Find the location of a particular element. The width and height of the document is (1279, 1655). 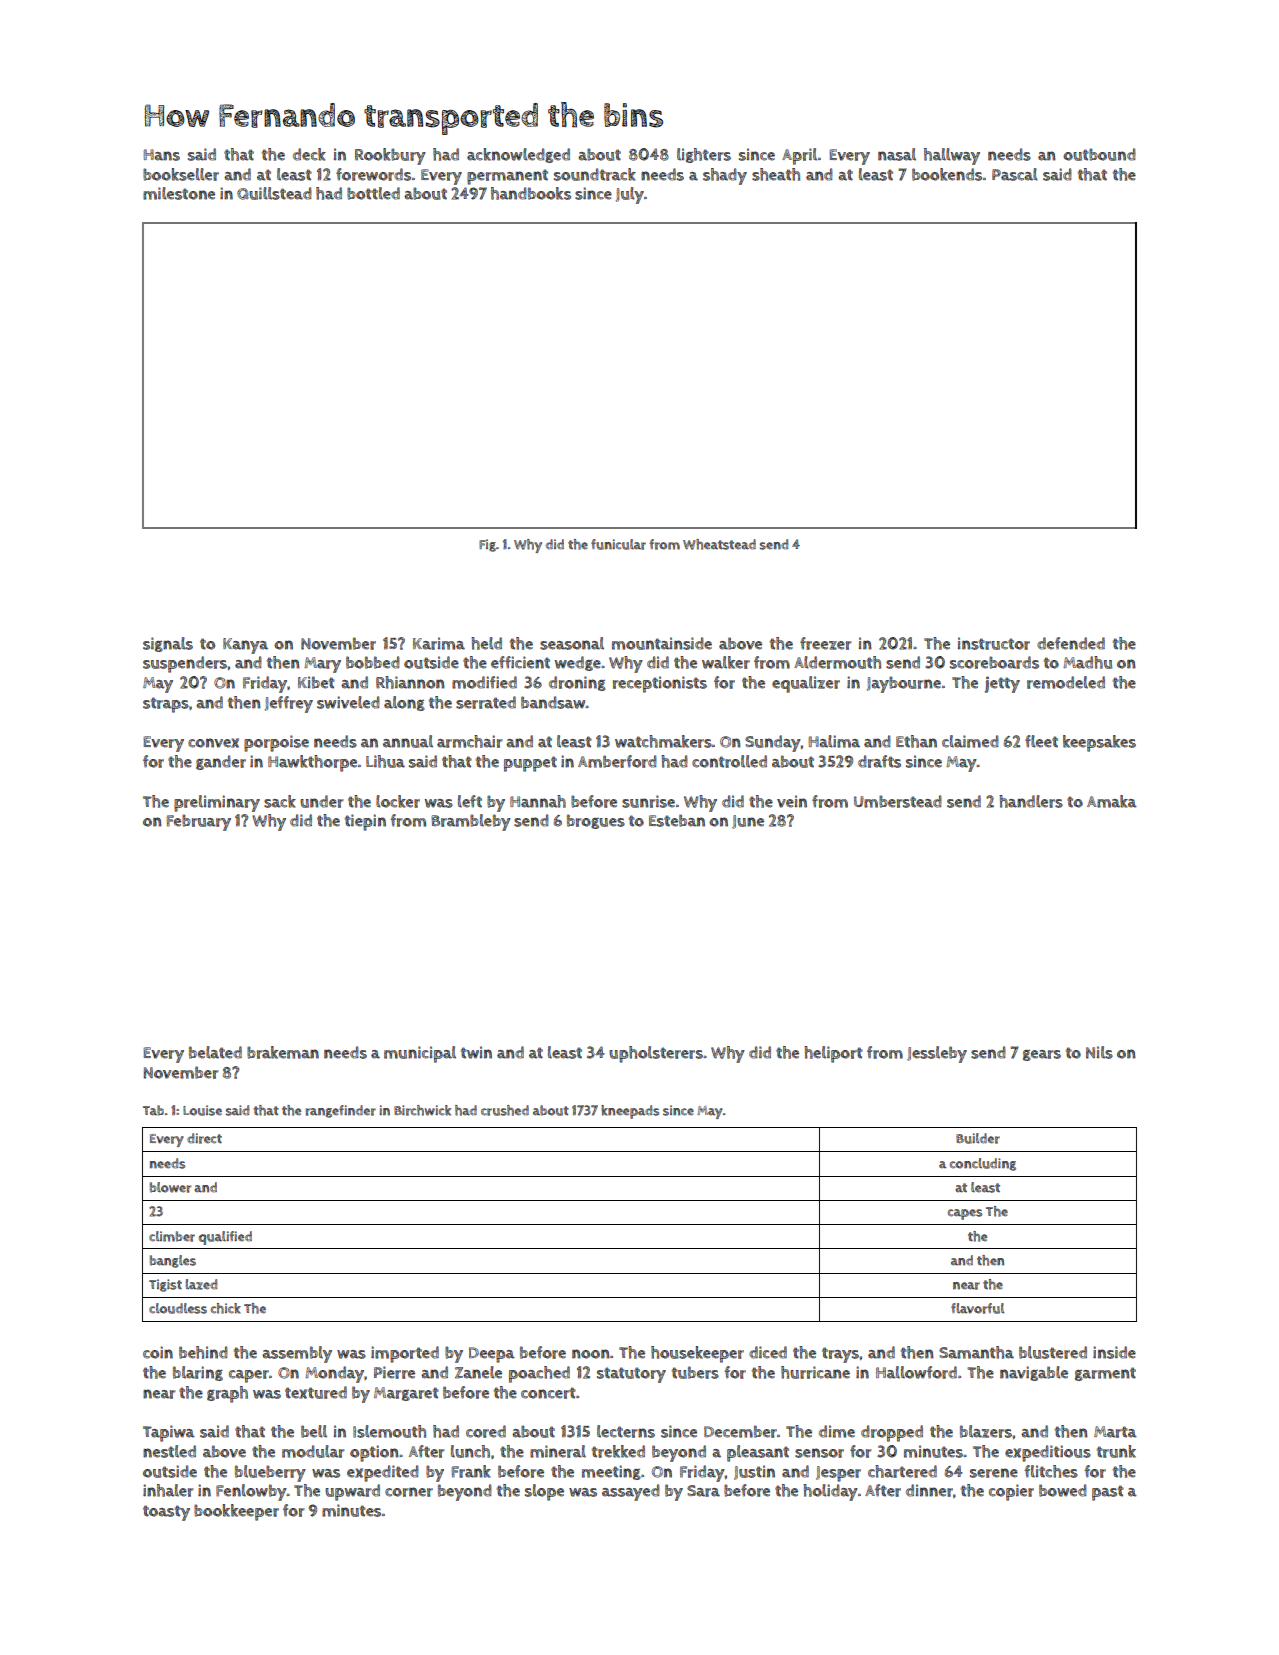

Fig is located at coordinates (487, 545).
